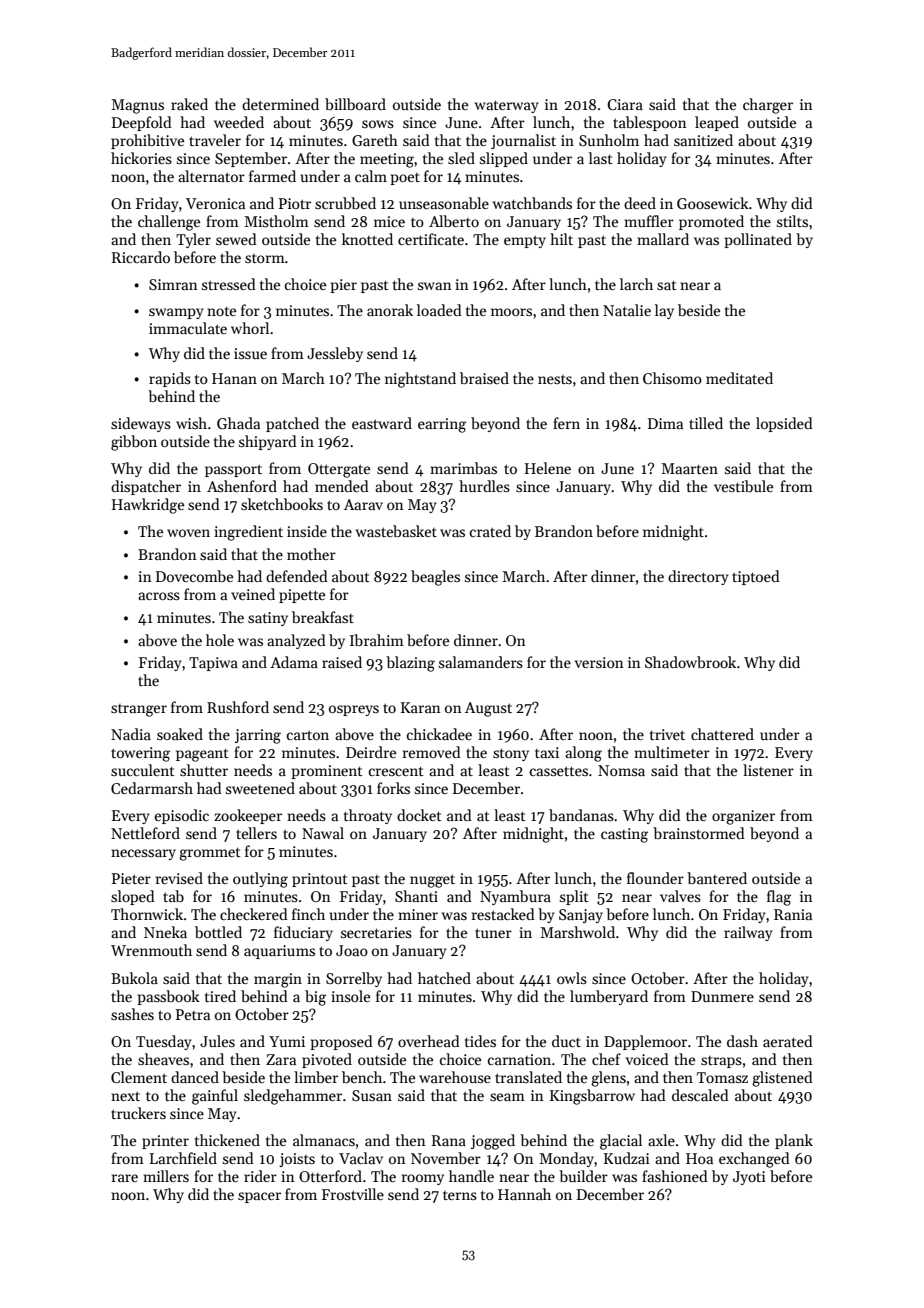 Image resolution: width=924 pixels, height=1308 pixels. Describe the element at coordinates (698, 577) in the screenshot. I see `directory` at that location.
